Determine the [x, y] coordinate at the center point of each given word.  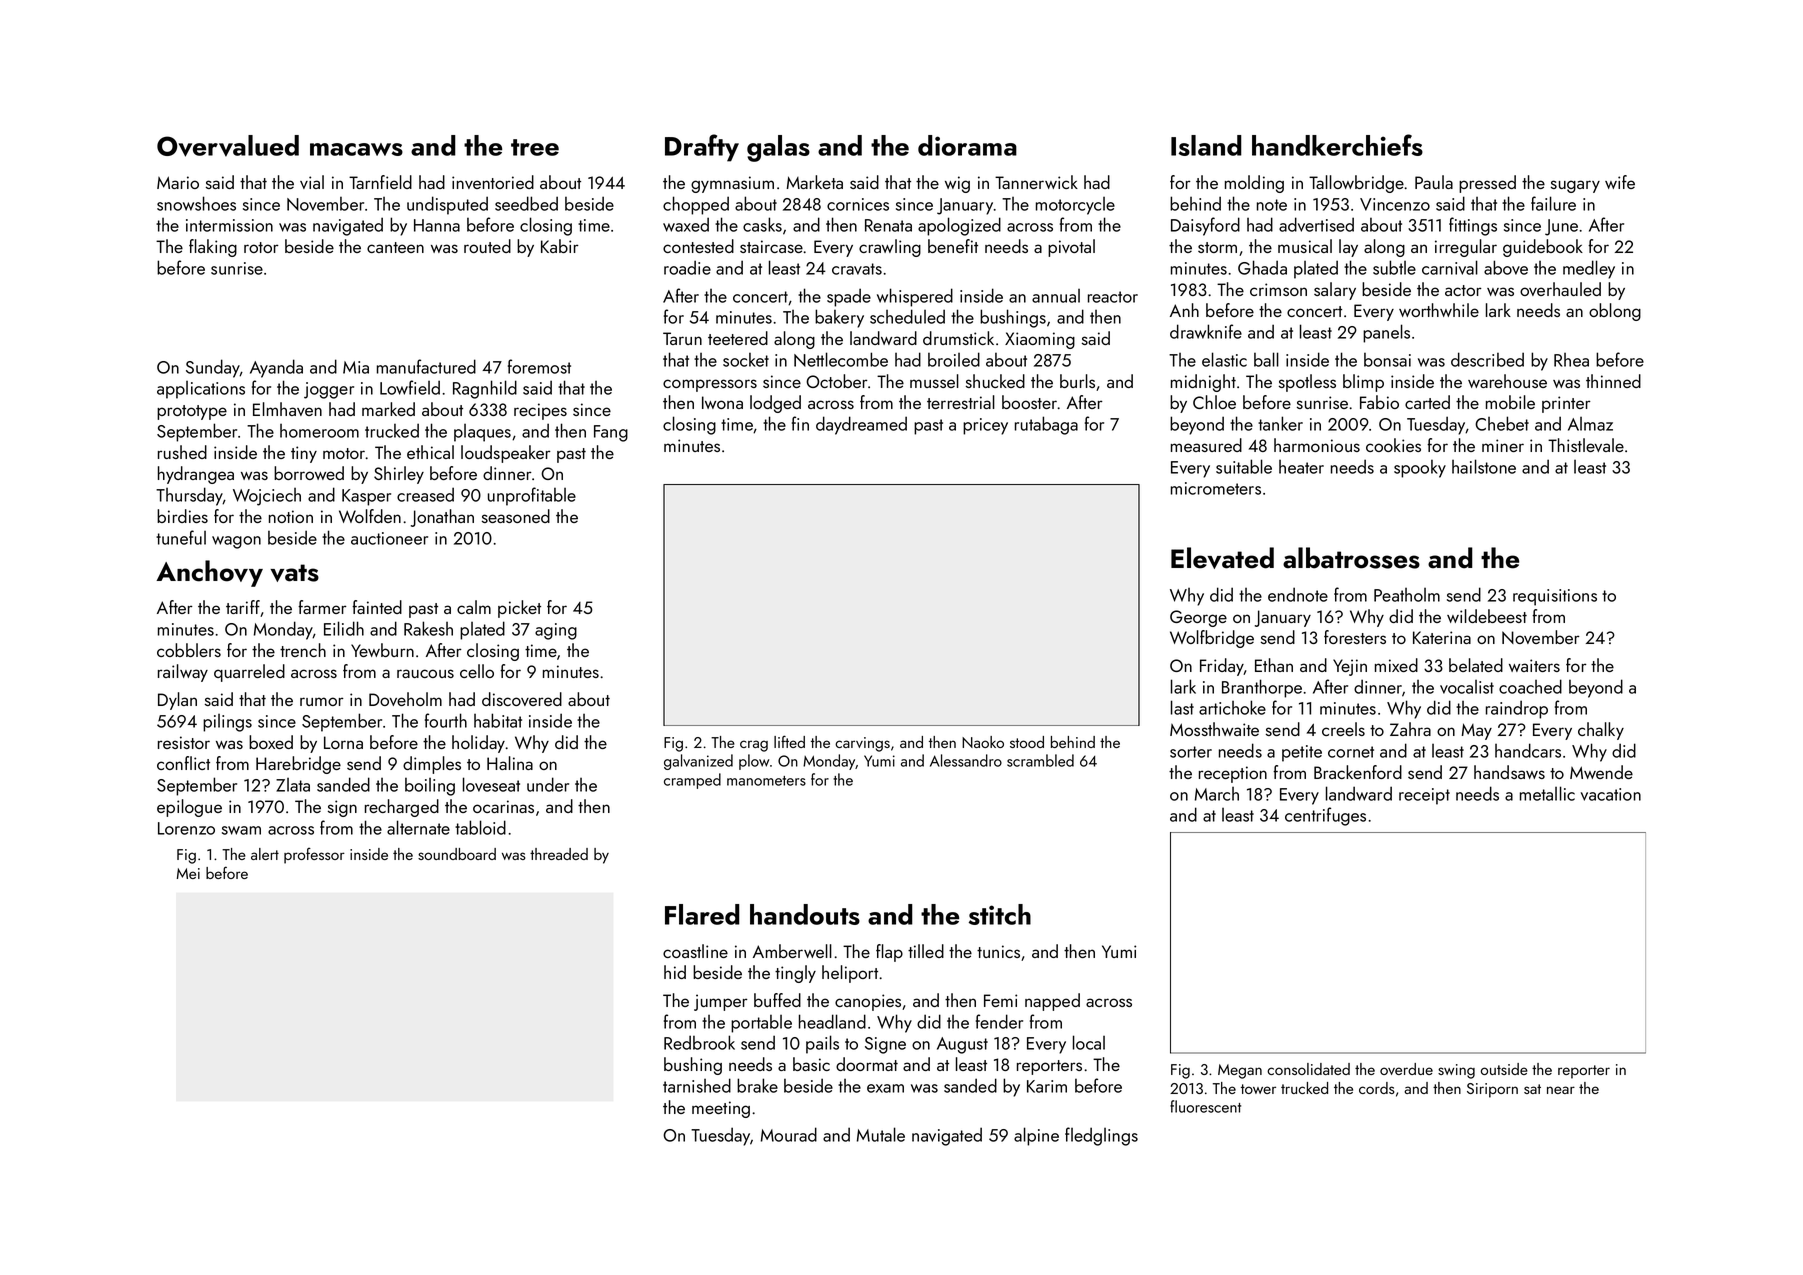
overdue [1406, 1069]
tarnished [697, 1085]
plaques [482, 433]
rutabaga [1046, 425]
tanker [1280, 423]
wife [1620, 182]
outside [1504, 1069]
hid [675, 972]
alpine [1036, 1136]
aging [556, 631]
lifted [789, 741]
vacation [1611, 794]
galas [778, 148]
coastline [695, 951]
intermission [229, 225]
